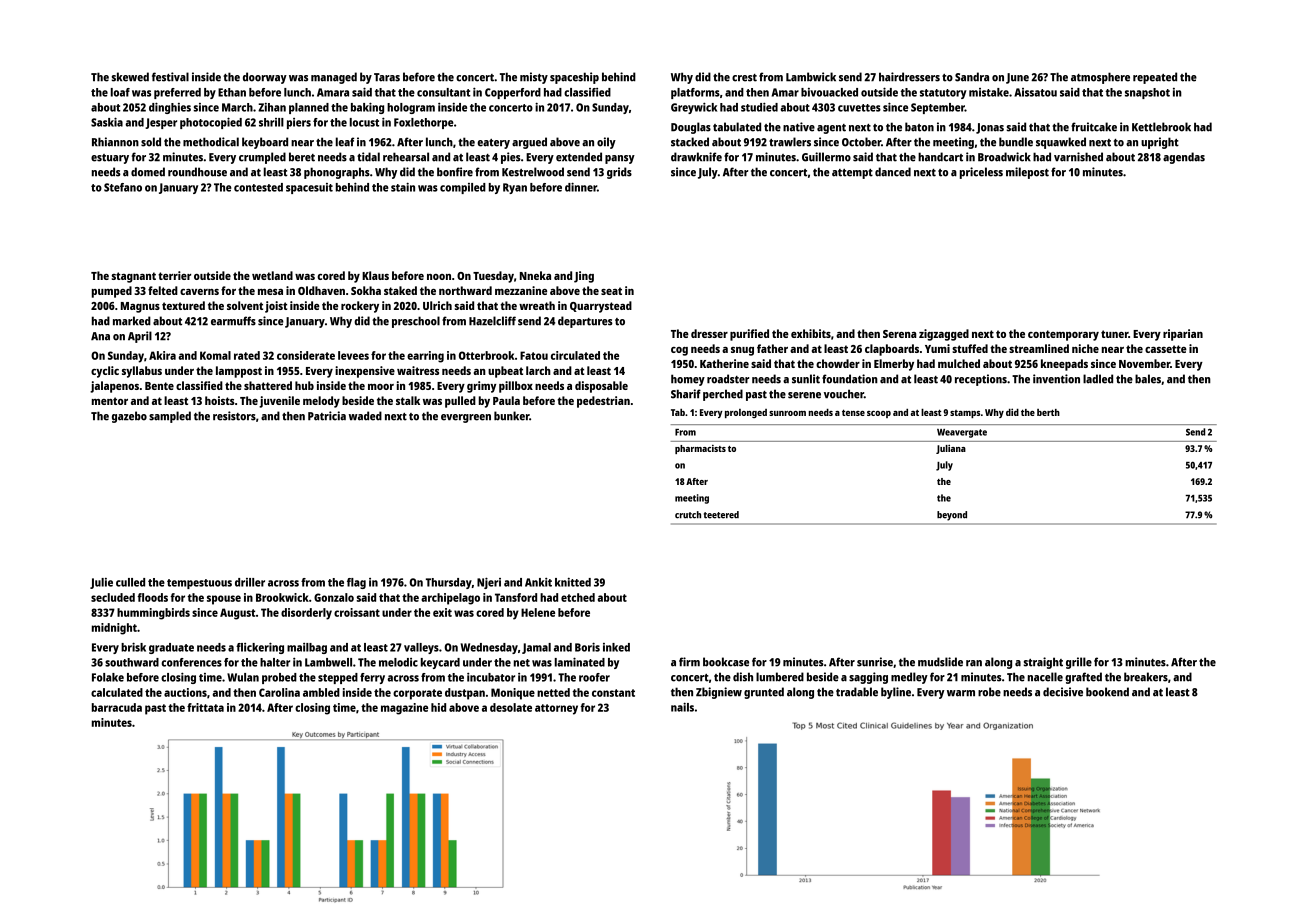 The width and height of the page is (1308, 924). Describe the element at coordinates (170, 77) in the page. I see `festival` at that location.
